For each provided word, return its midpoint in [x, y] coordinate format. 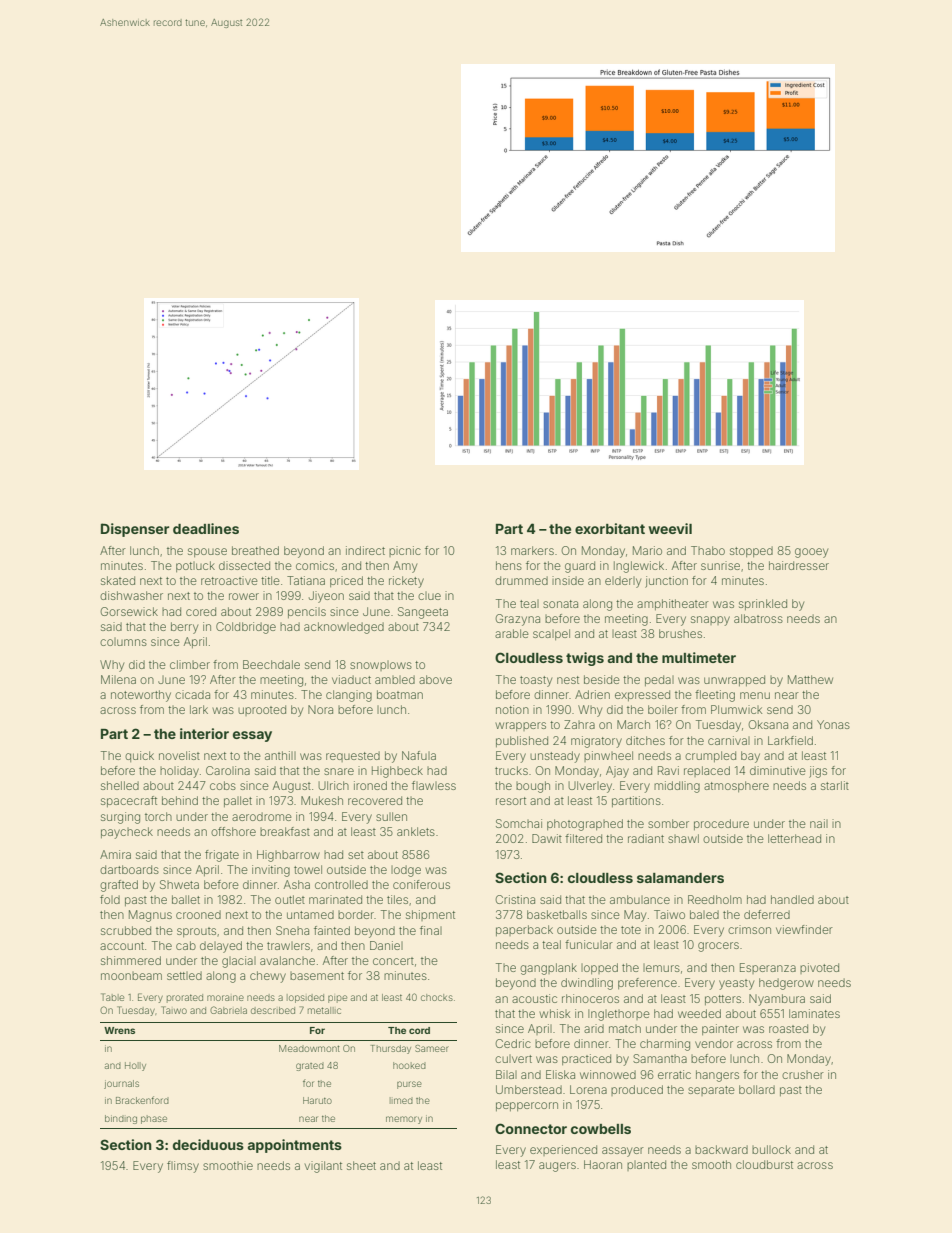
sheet [361, 1165]
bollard [757, 1089]
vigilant [323, 1167]
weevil [670, 528]
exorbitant [610, 528]
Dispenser [135, 530]
